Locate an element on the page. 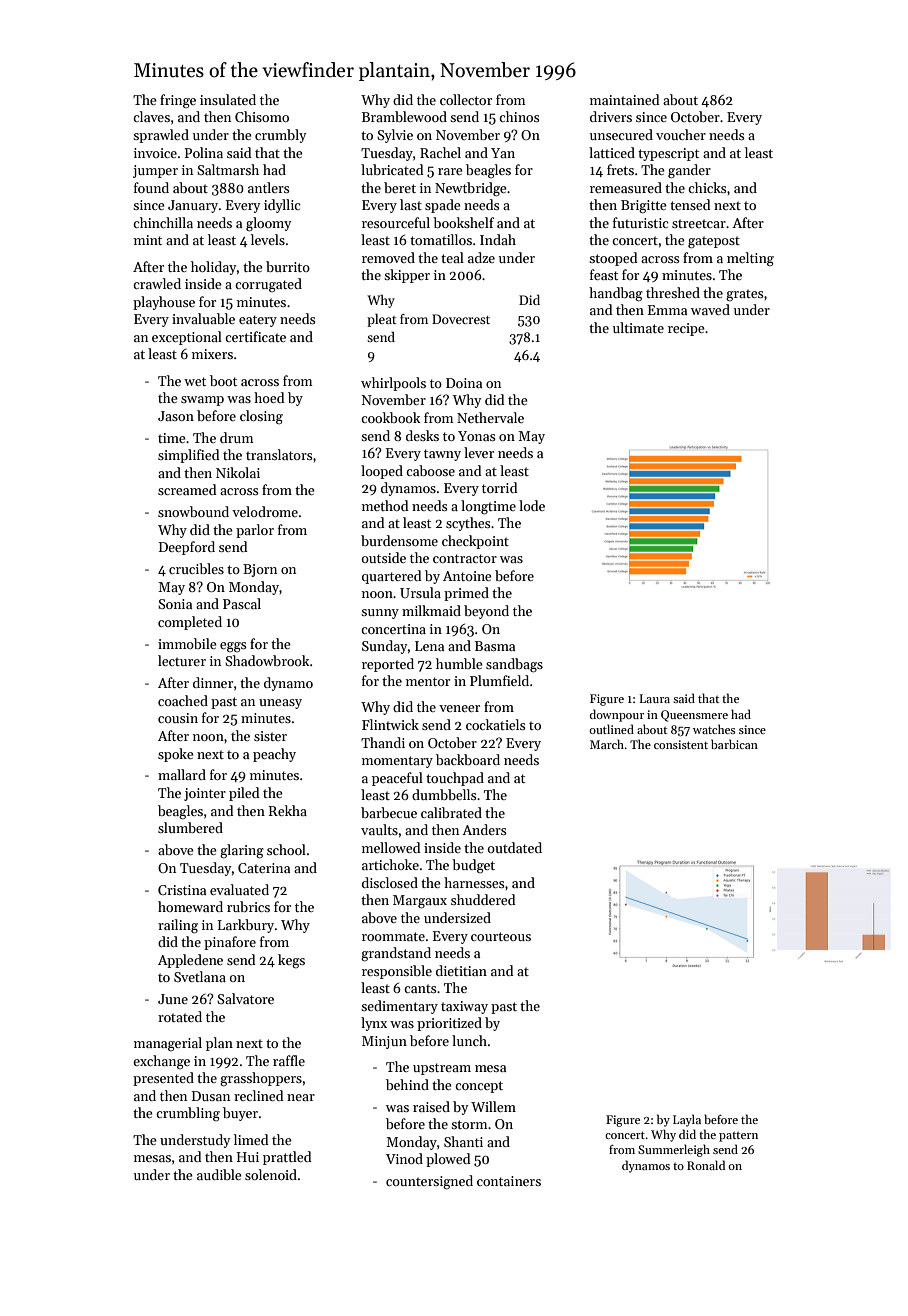 The height and width of the document is (1316, 908). Ronald is located at coordinates (706, 1165).
